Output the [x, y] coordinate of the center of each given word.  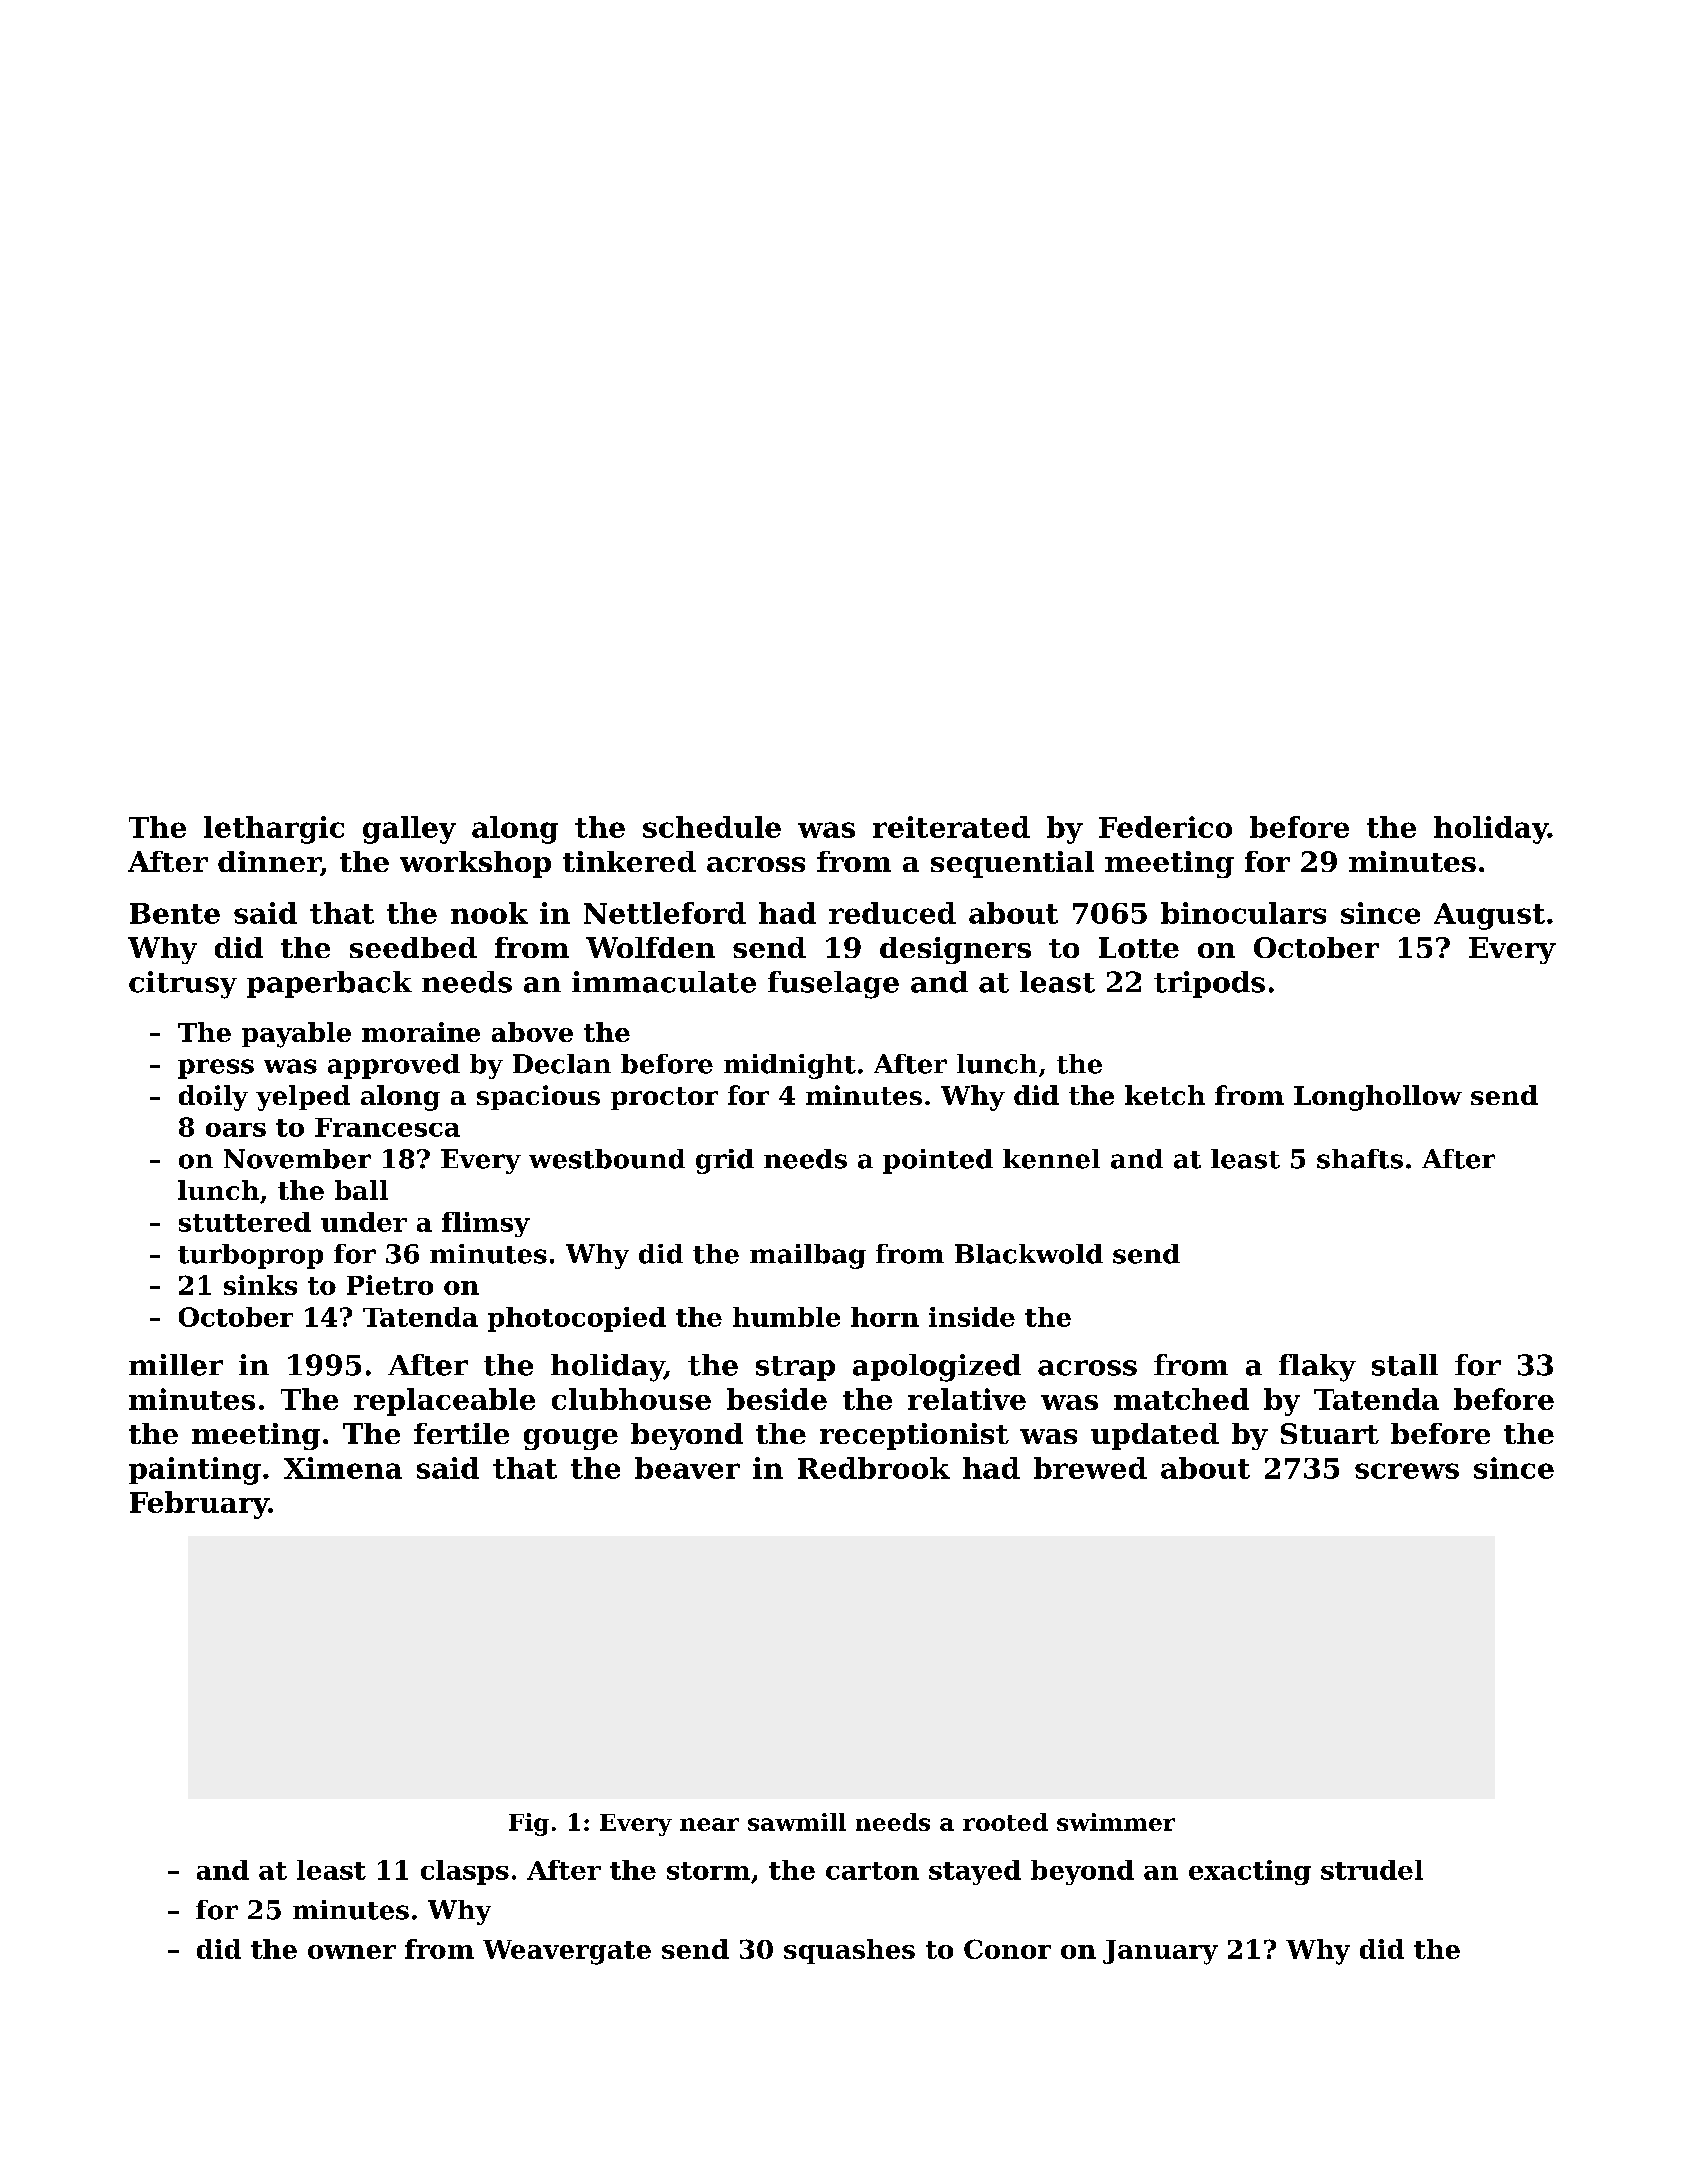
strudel [1372, 1870]
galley [409, 830]
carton [872, 1871]
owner [352, 1952]
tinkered [629, 861]
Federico [1165, 827]
